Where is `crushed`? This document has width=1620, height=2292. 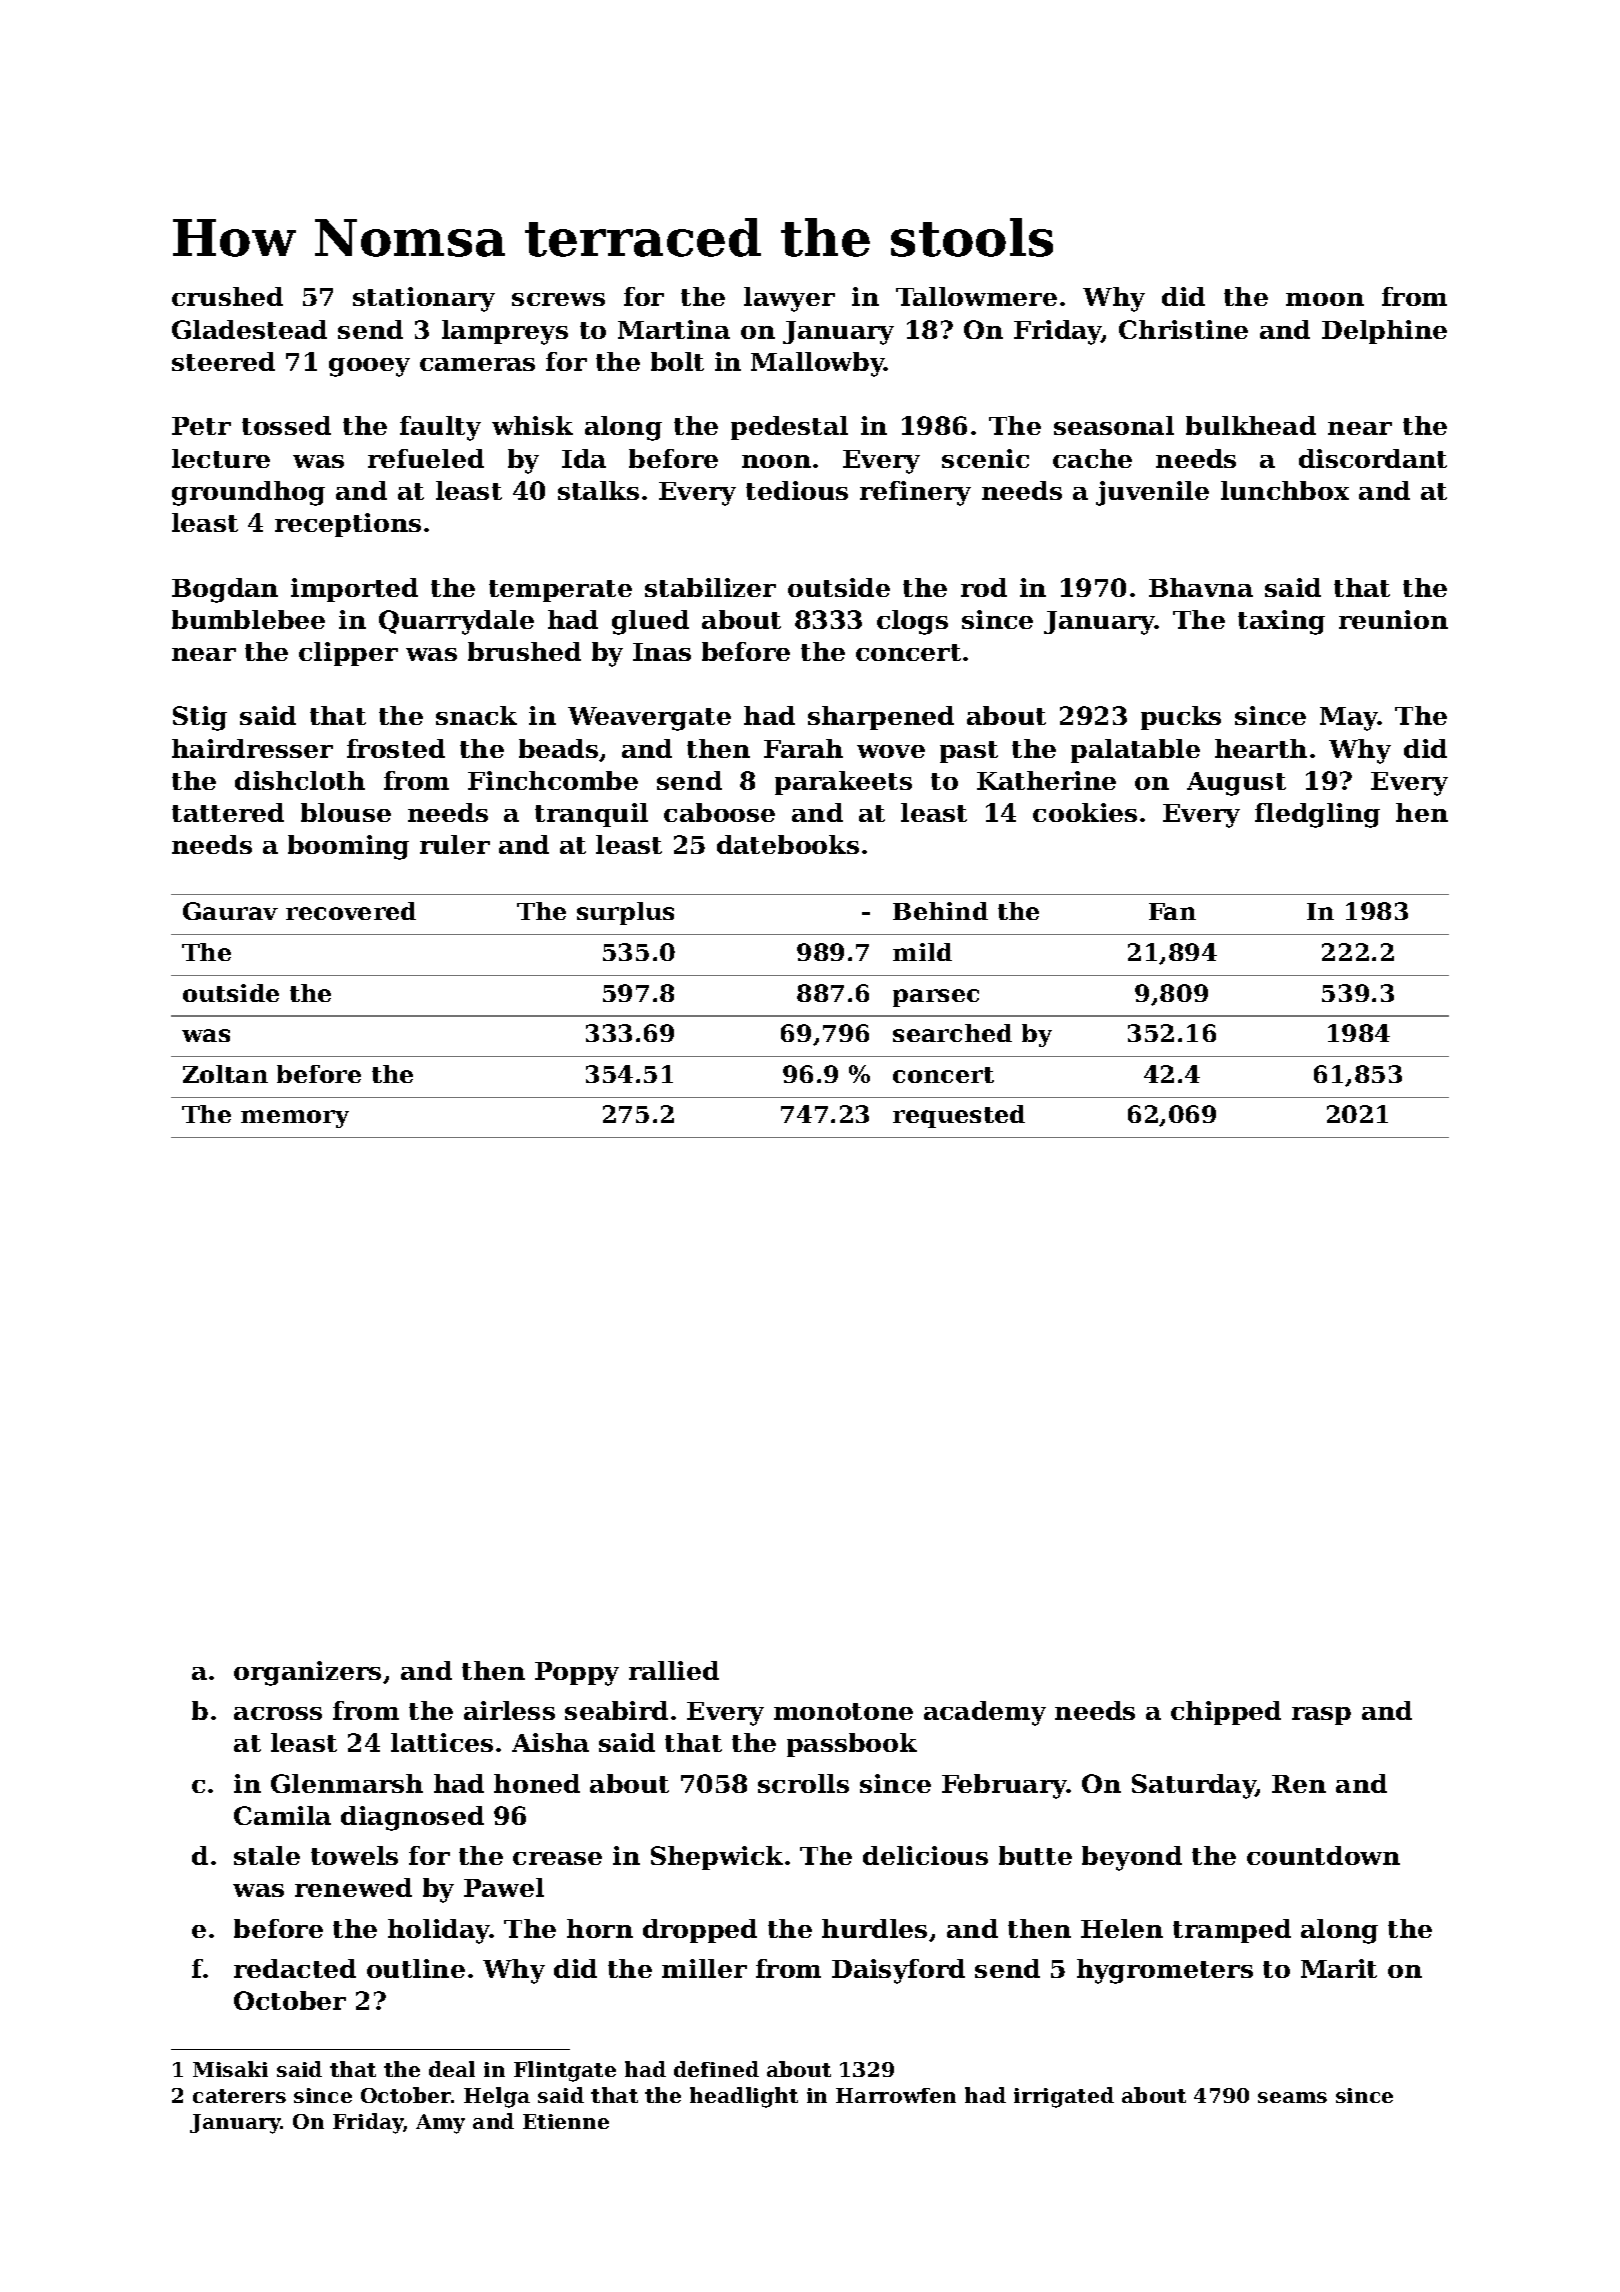 crushed is located at coordinates (227, 296).
